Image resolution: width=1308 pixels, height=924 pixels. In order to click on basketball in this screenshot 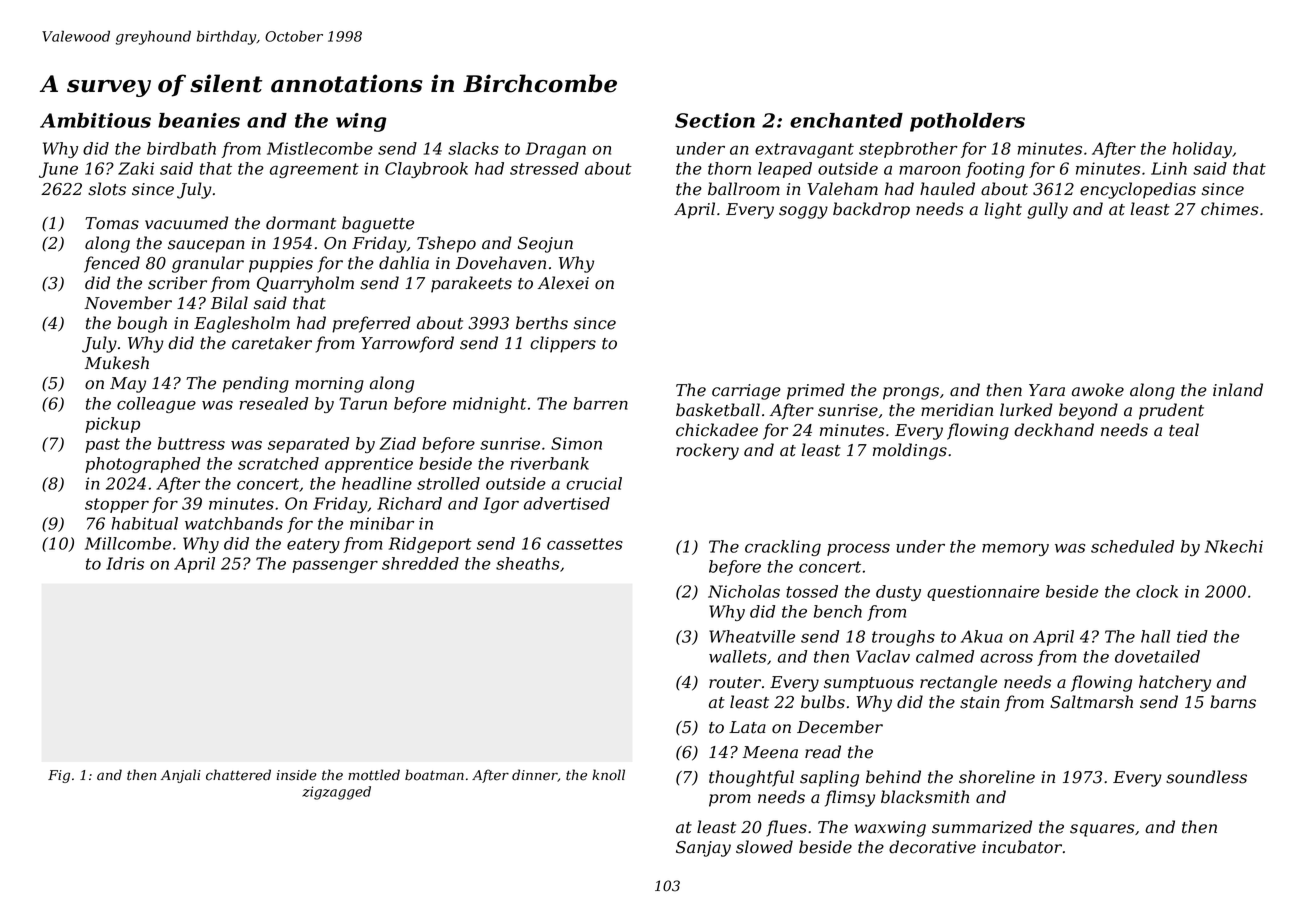, I will do `click(718, 410)`.
